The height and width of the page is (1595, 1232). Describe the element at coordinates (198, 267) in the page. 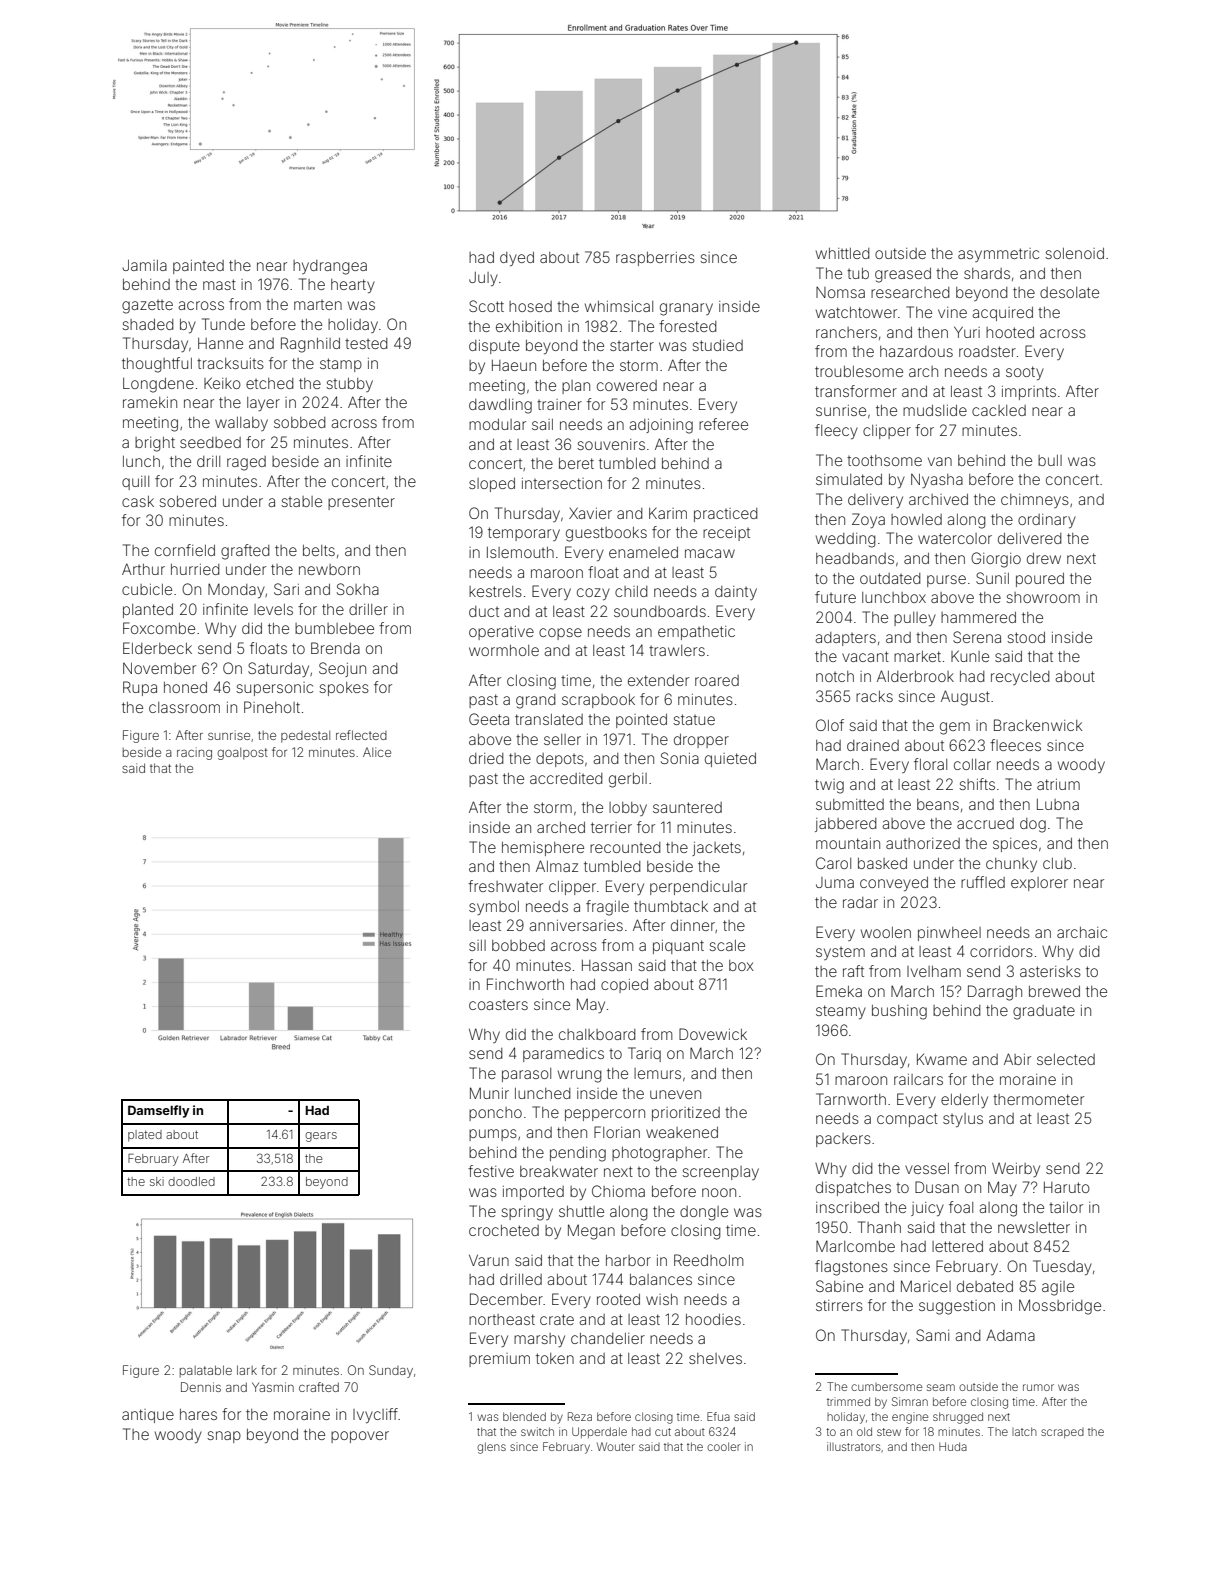

I see `painted` at that location.
